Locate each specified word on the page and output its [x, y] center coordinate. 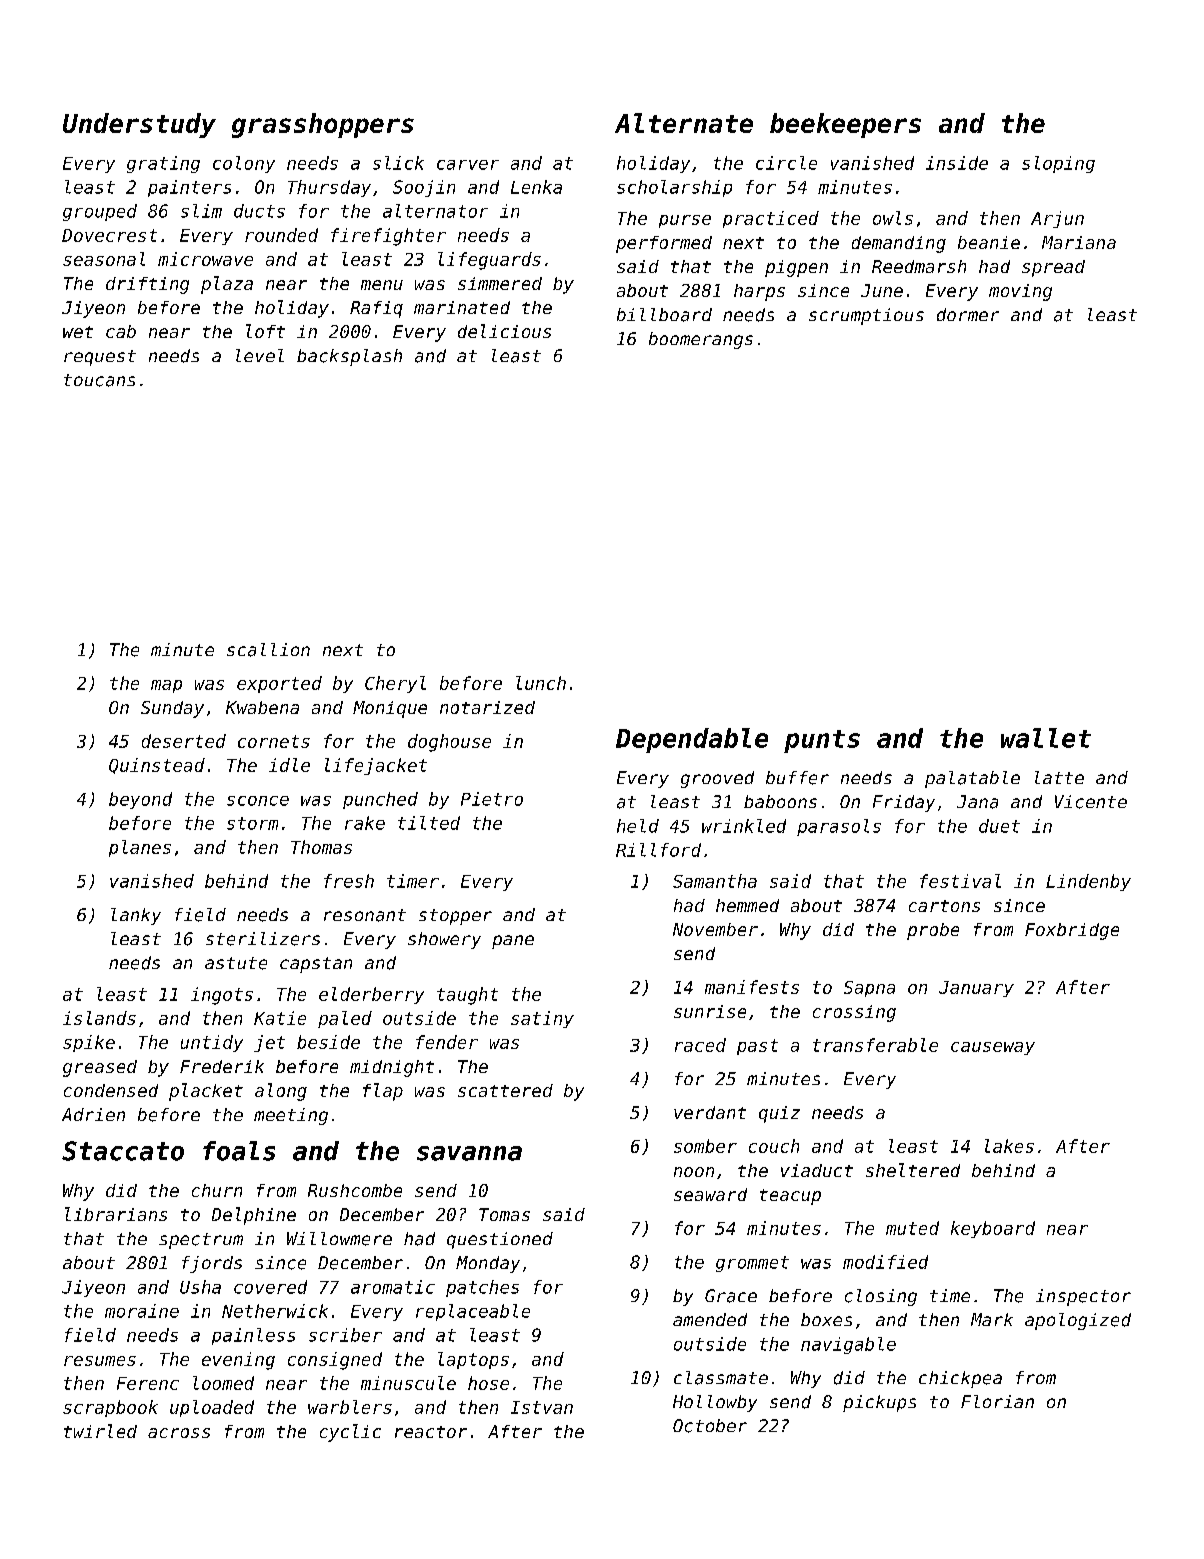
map [166, 686]
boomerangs [701, 340]
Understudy [139, 125]
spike [89, 1043]
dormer [968, 314]
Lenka [536, 187]
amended [710, 1319]
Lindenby [1088, 882]
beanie [989, 242]
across [179, 1433]
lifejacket [376, 766]
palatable [972, 779]
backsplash [349, 357]
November [715, 929]
